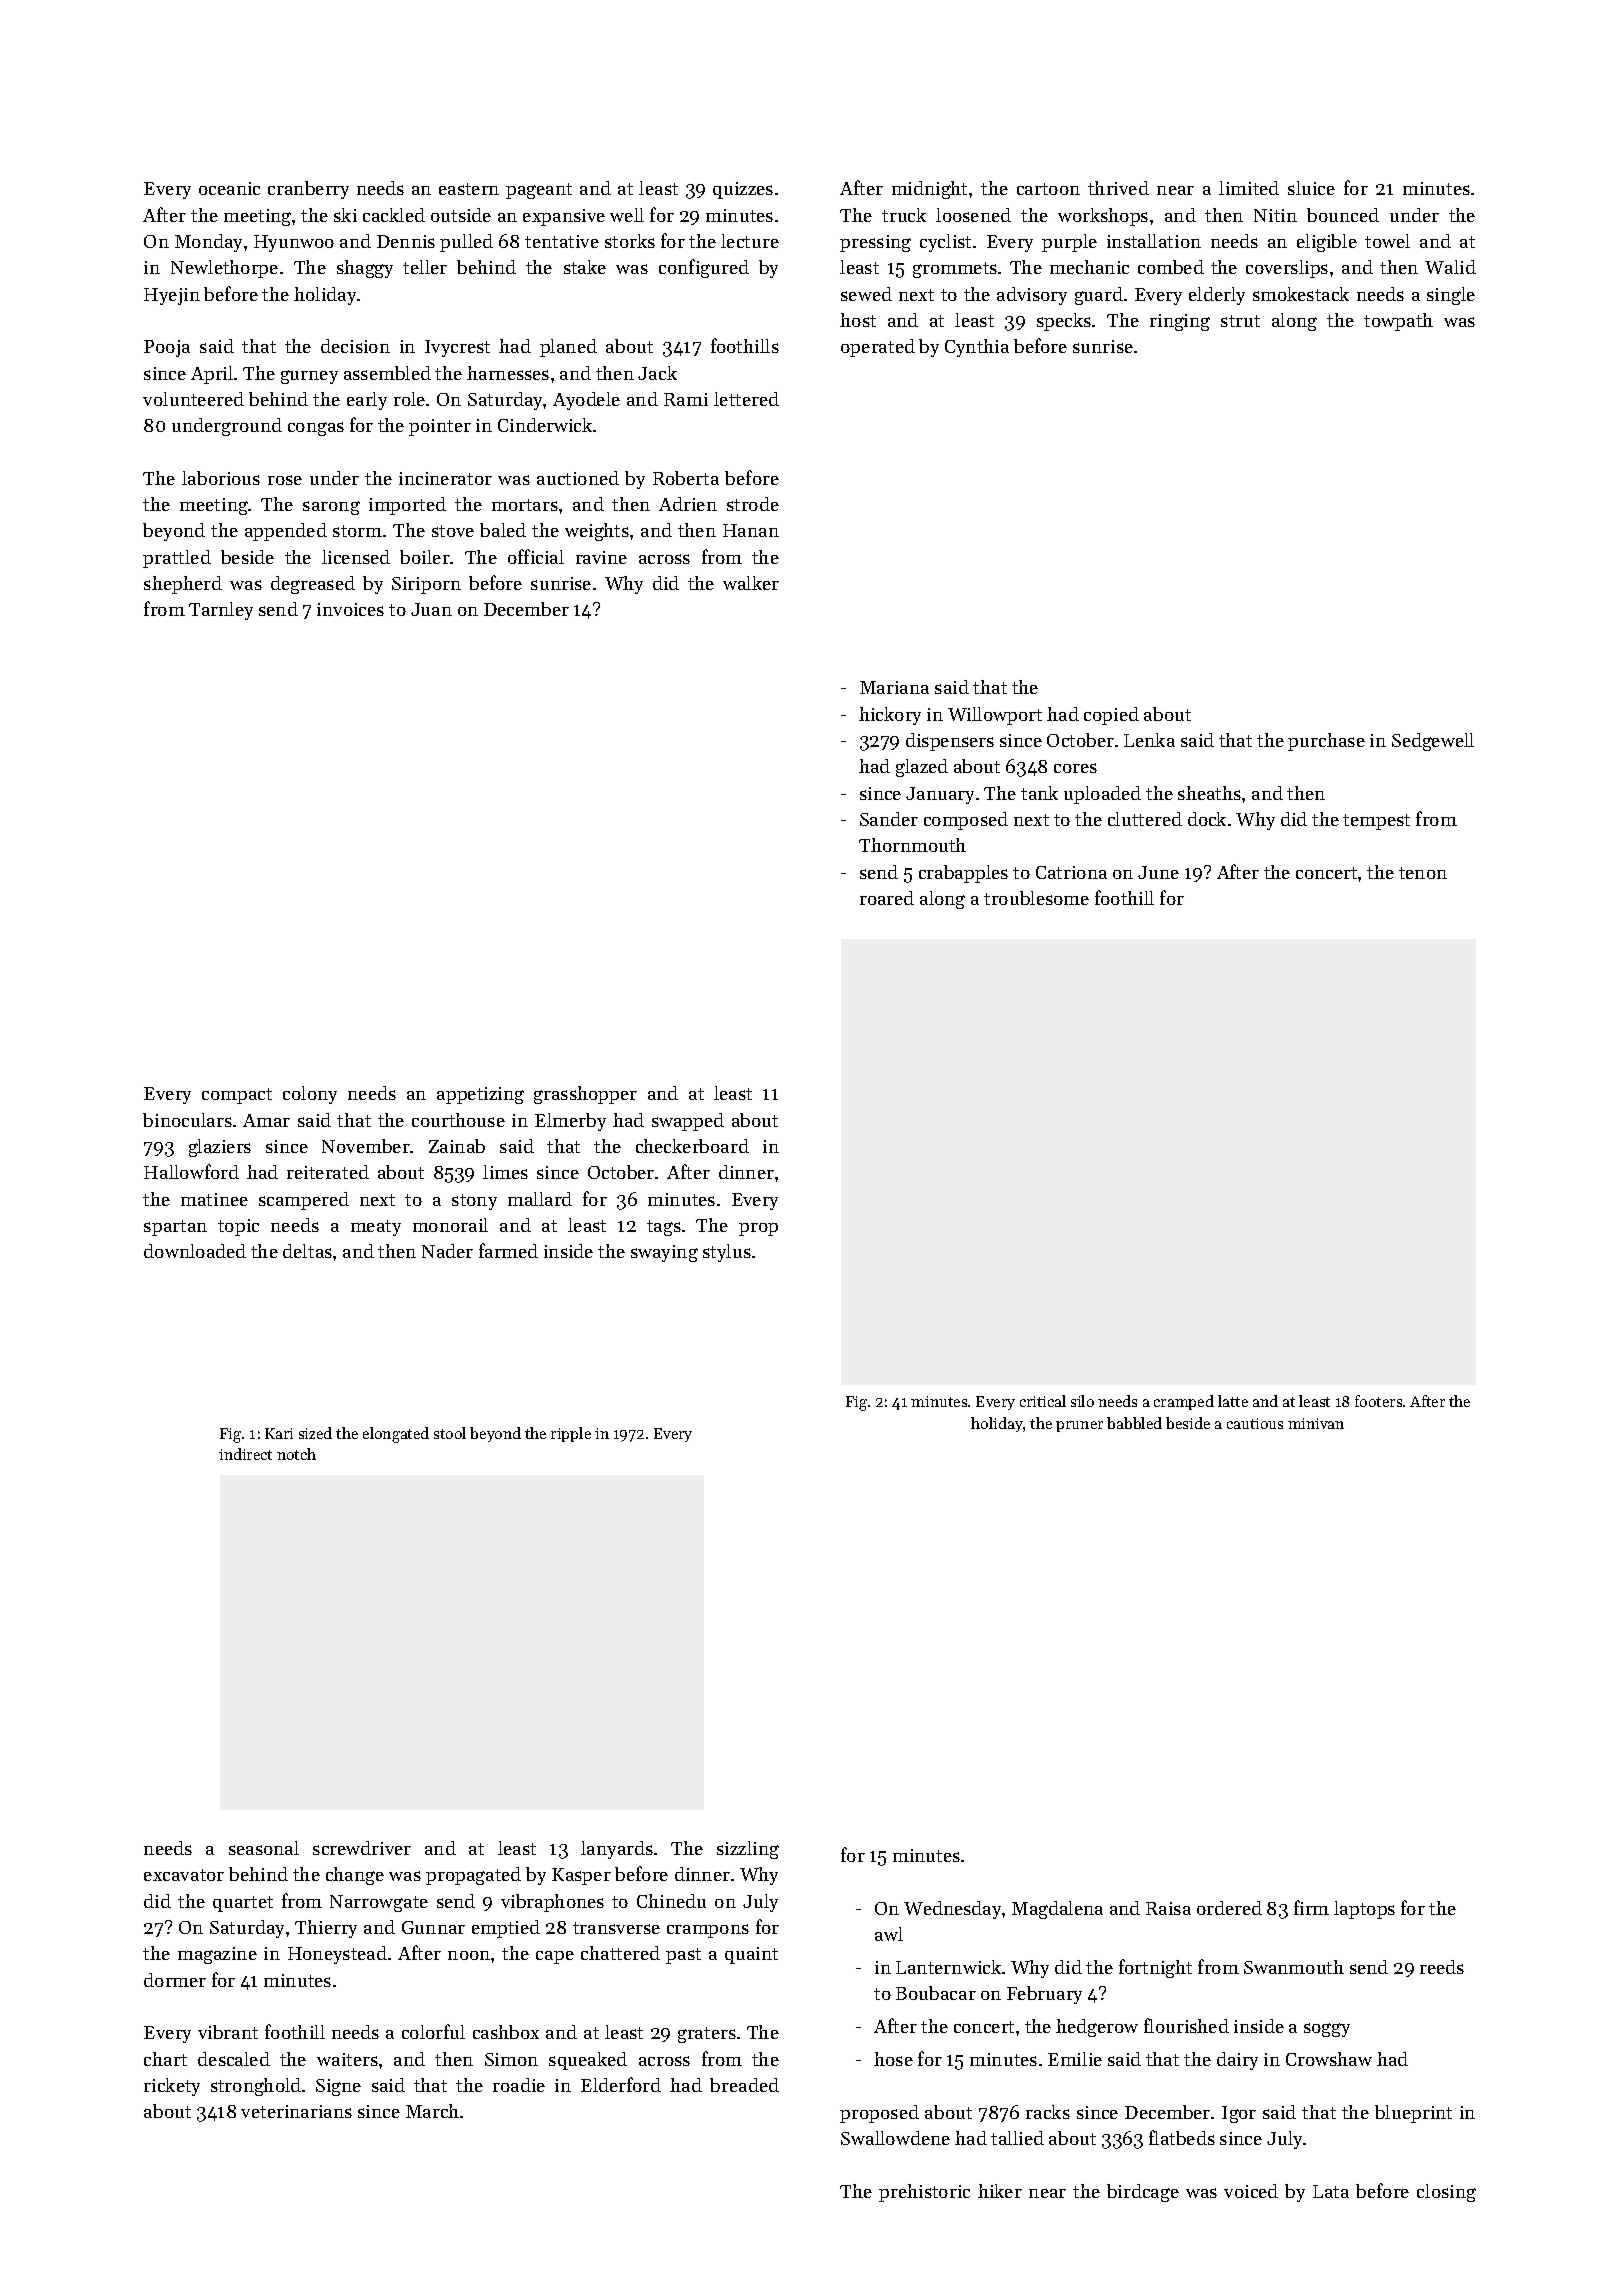  What do you see at coordinates (889, 1934) in the page?
I see `awl` at bounding box center [889, 1934].
